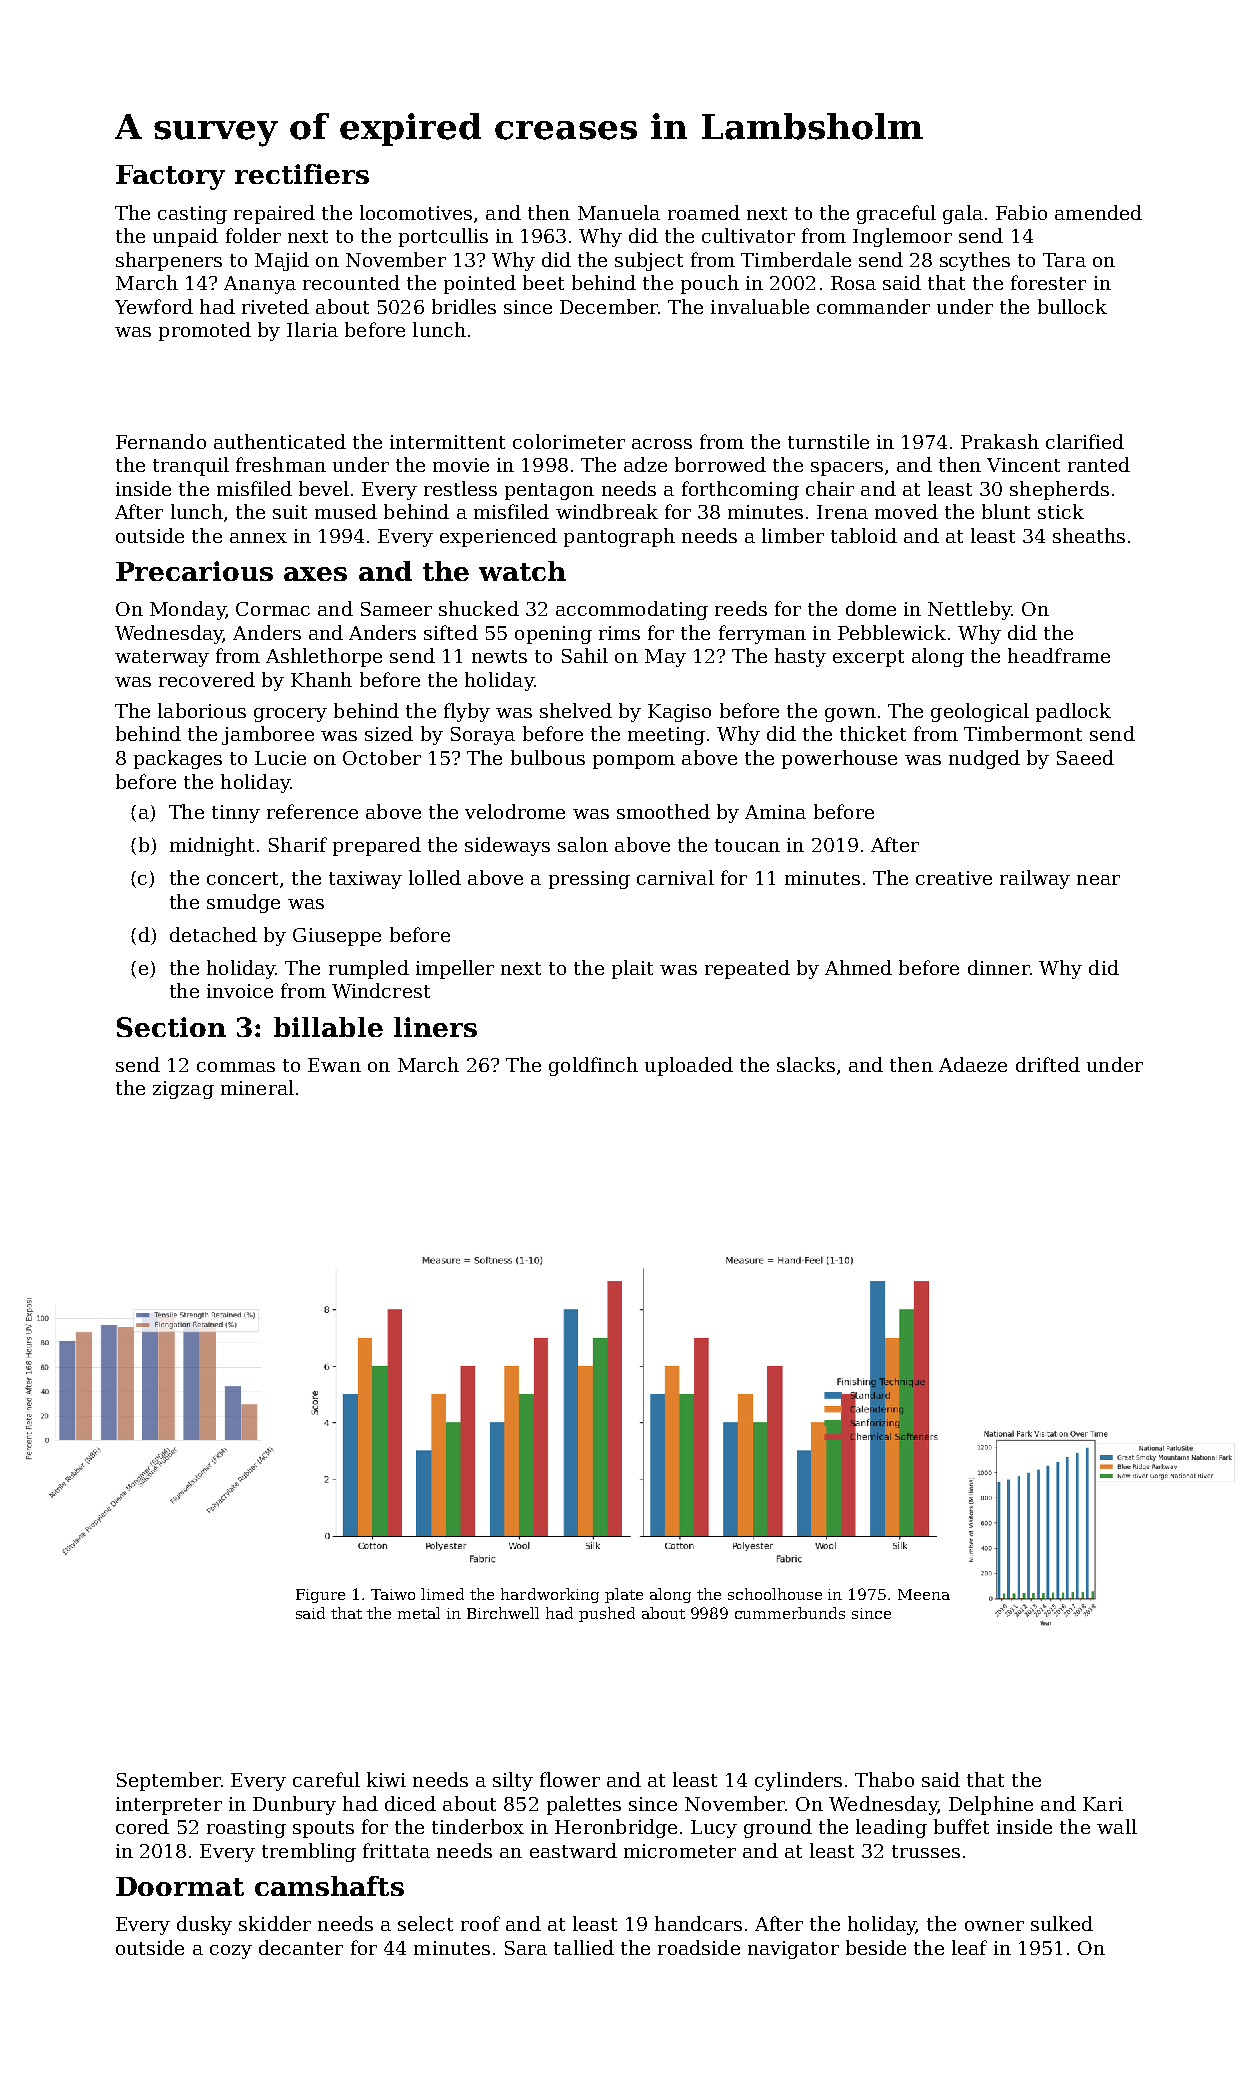 Image resolution: width=1259 pixels, height=2073 pixels. Describe the element at coordinates (1085, 757) in the screenshot. I see `Saeed` at that location.
